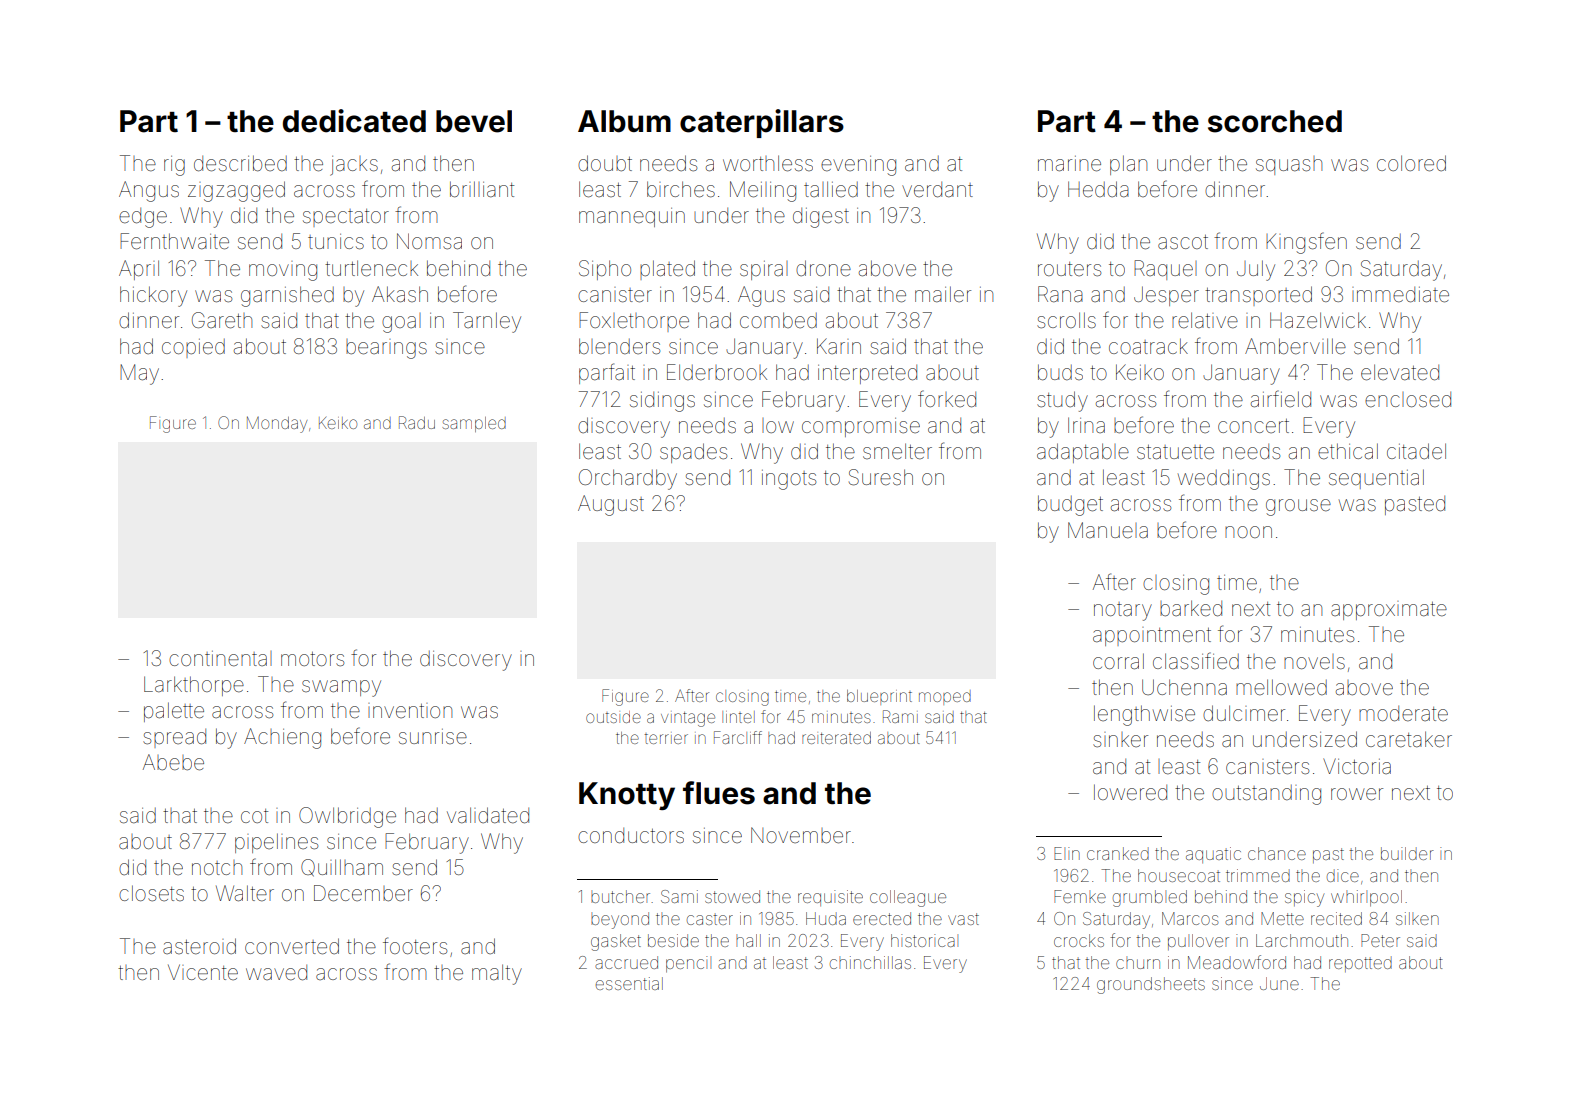  I want to click on continental, so click(220, 658).
